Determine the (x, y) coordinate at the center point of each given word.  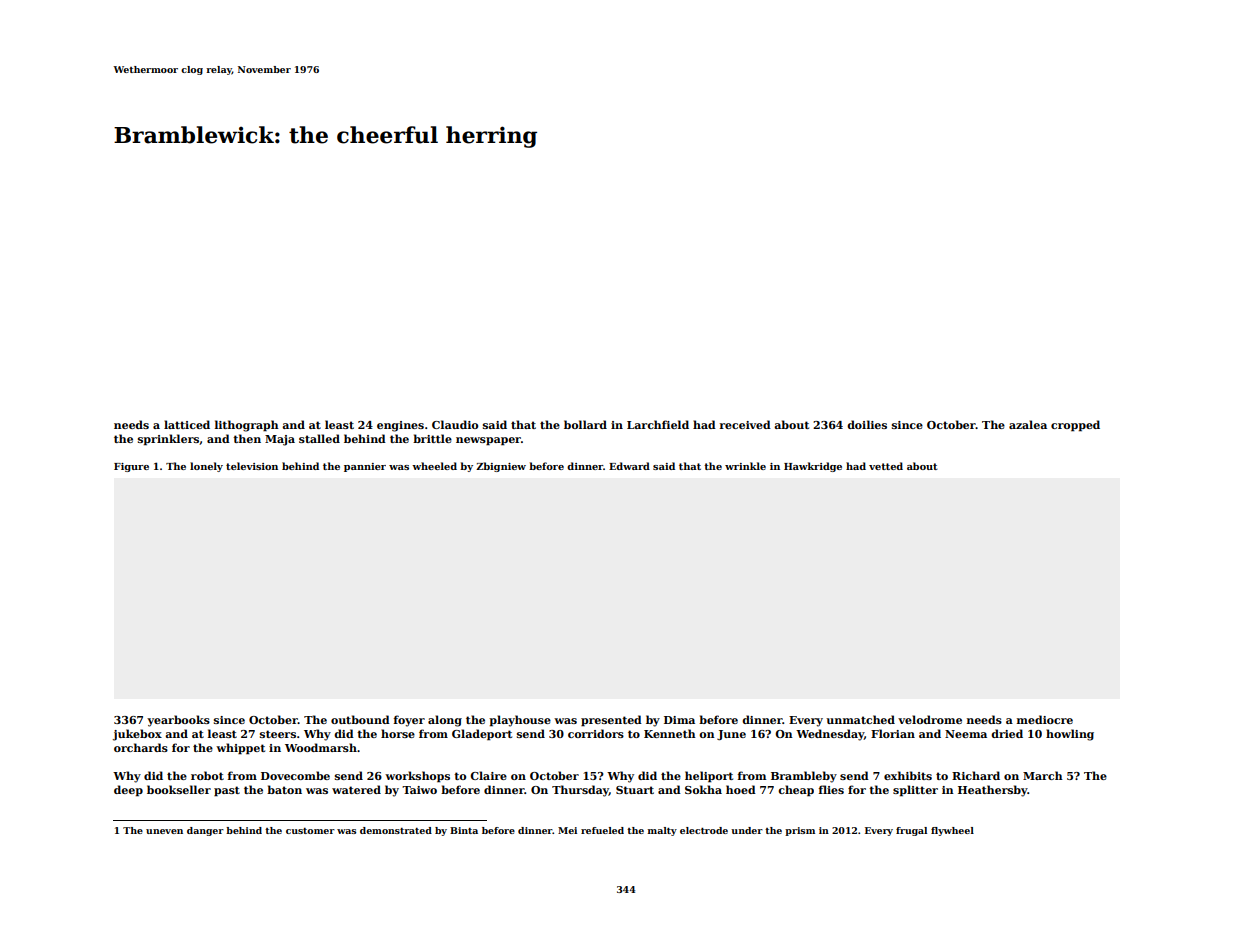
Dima (679, 720)
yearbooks (178, 721)
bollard (585, 424)
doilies (867, 424)
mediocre (1045, 719)
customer (310, 831)
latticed (187, 424)
